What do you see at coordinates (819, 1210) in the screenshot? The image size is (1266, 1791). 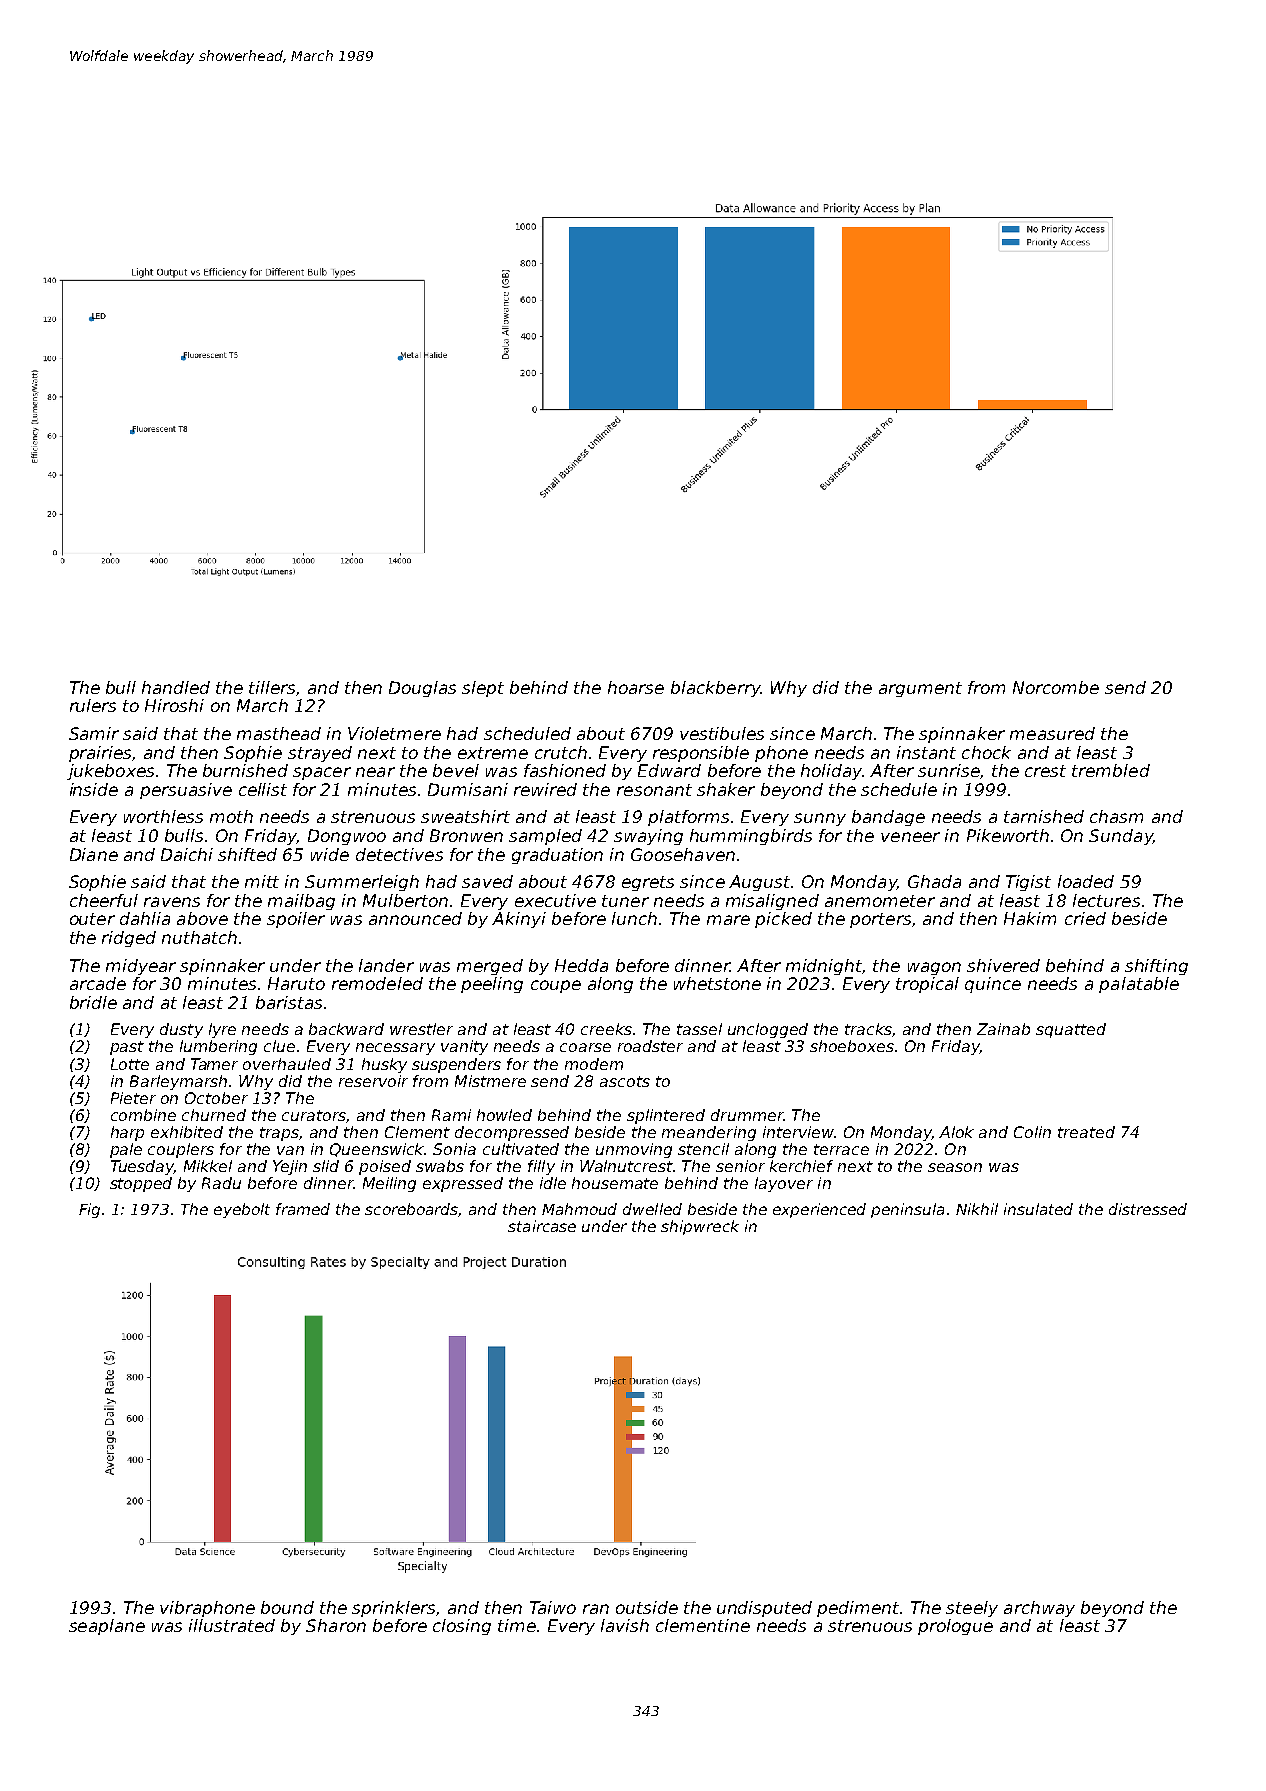 I see `experienced` at bounding box center [819, 1210].
